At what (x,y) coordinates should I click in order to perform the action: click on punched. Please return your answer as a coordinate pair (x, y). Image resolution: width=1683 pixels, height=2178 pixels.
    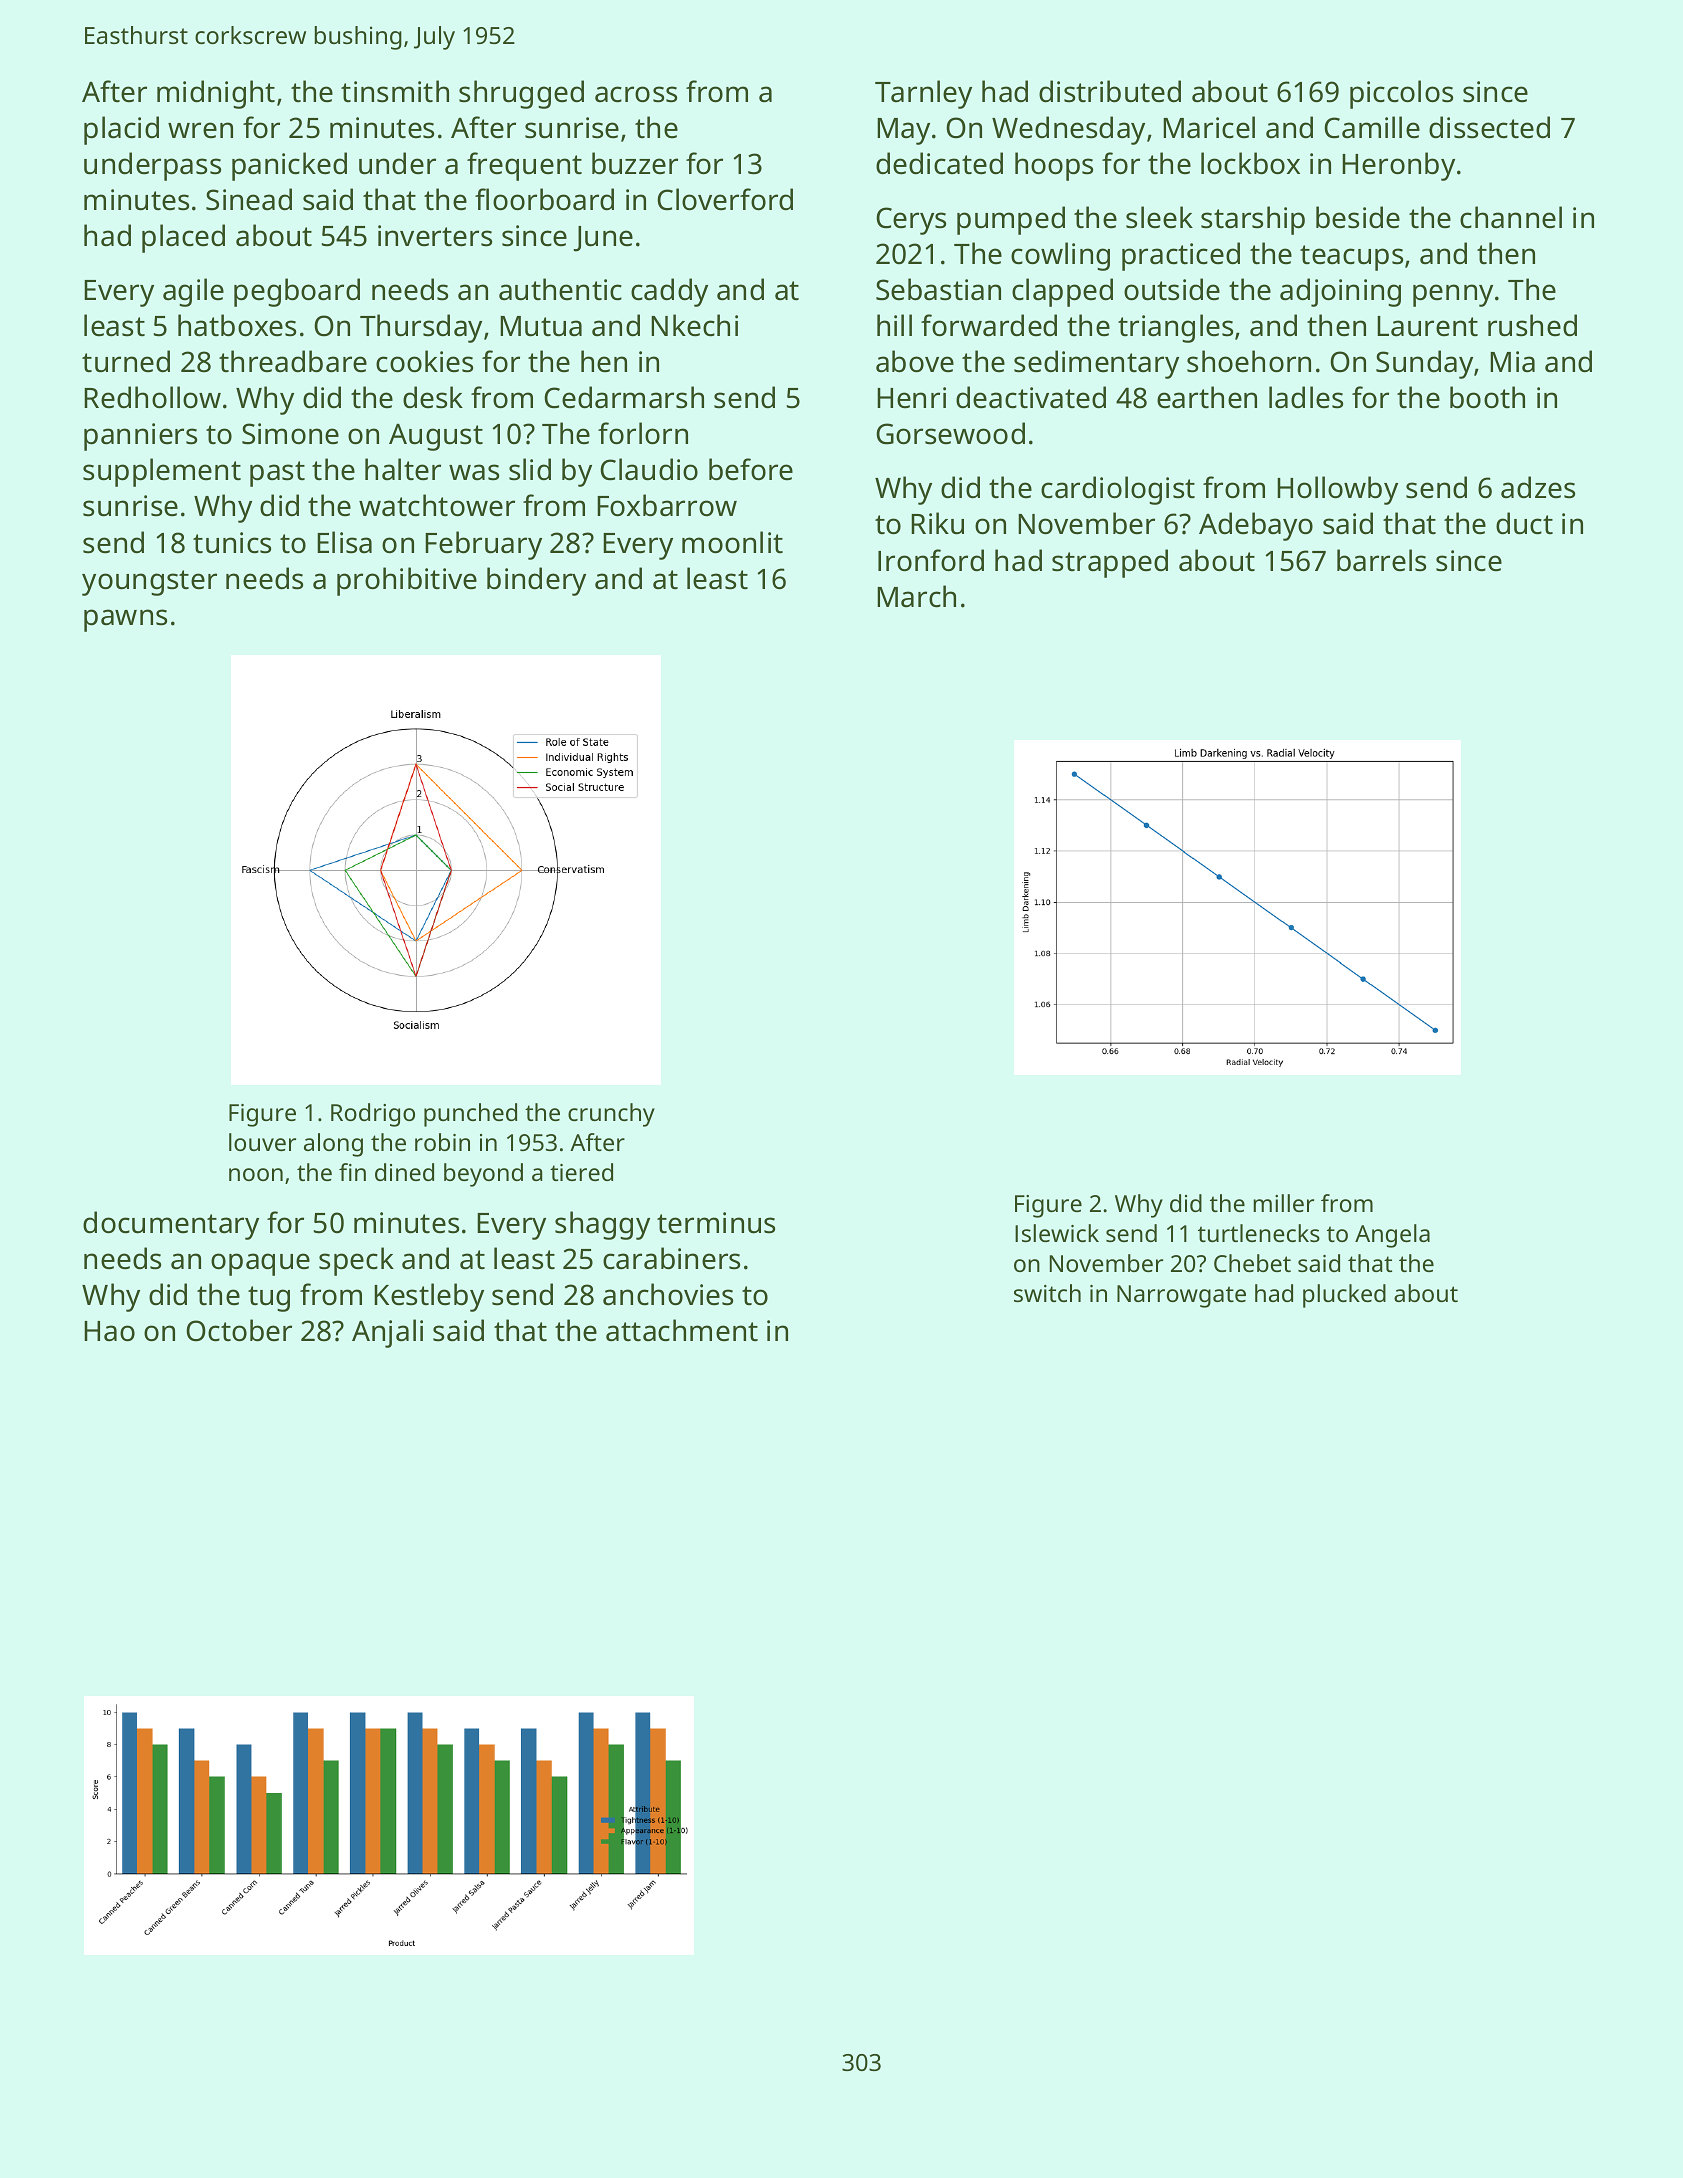
    Looking at the image, I should click on (470, 1115).
